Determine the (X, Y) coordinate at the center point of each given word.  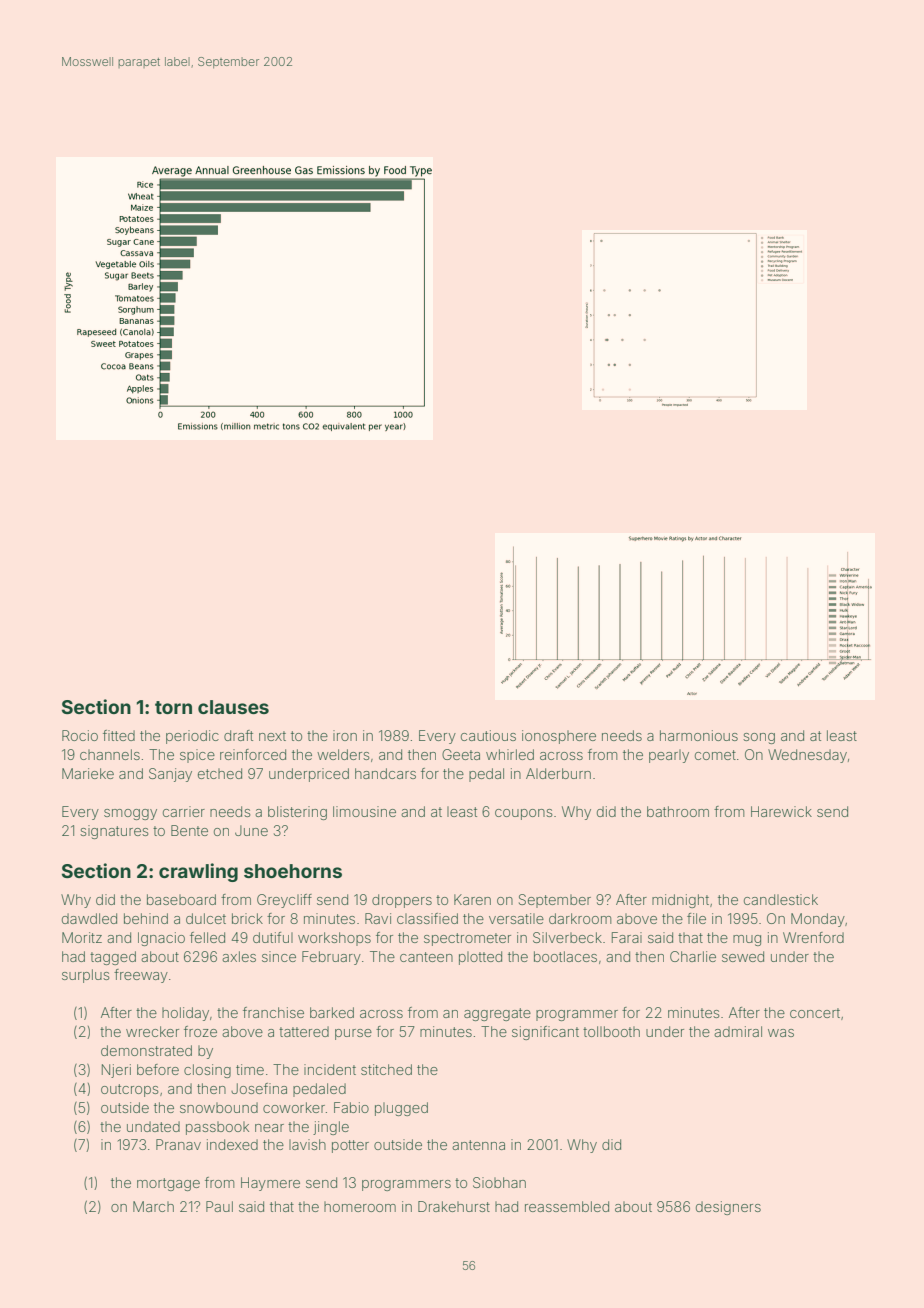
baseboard (181, 899)
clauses (233, 707)
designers (728, 1208)
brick (247, 918)
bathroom (678, 811)
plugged (401, 1109)
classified (427, 918)
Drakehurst (454, 1206)
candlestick (781, 899)
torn (173, 707)
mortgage (168, 1184)
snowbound (219, 1107)
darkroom (580, 918)
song (759, 738)
